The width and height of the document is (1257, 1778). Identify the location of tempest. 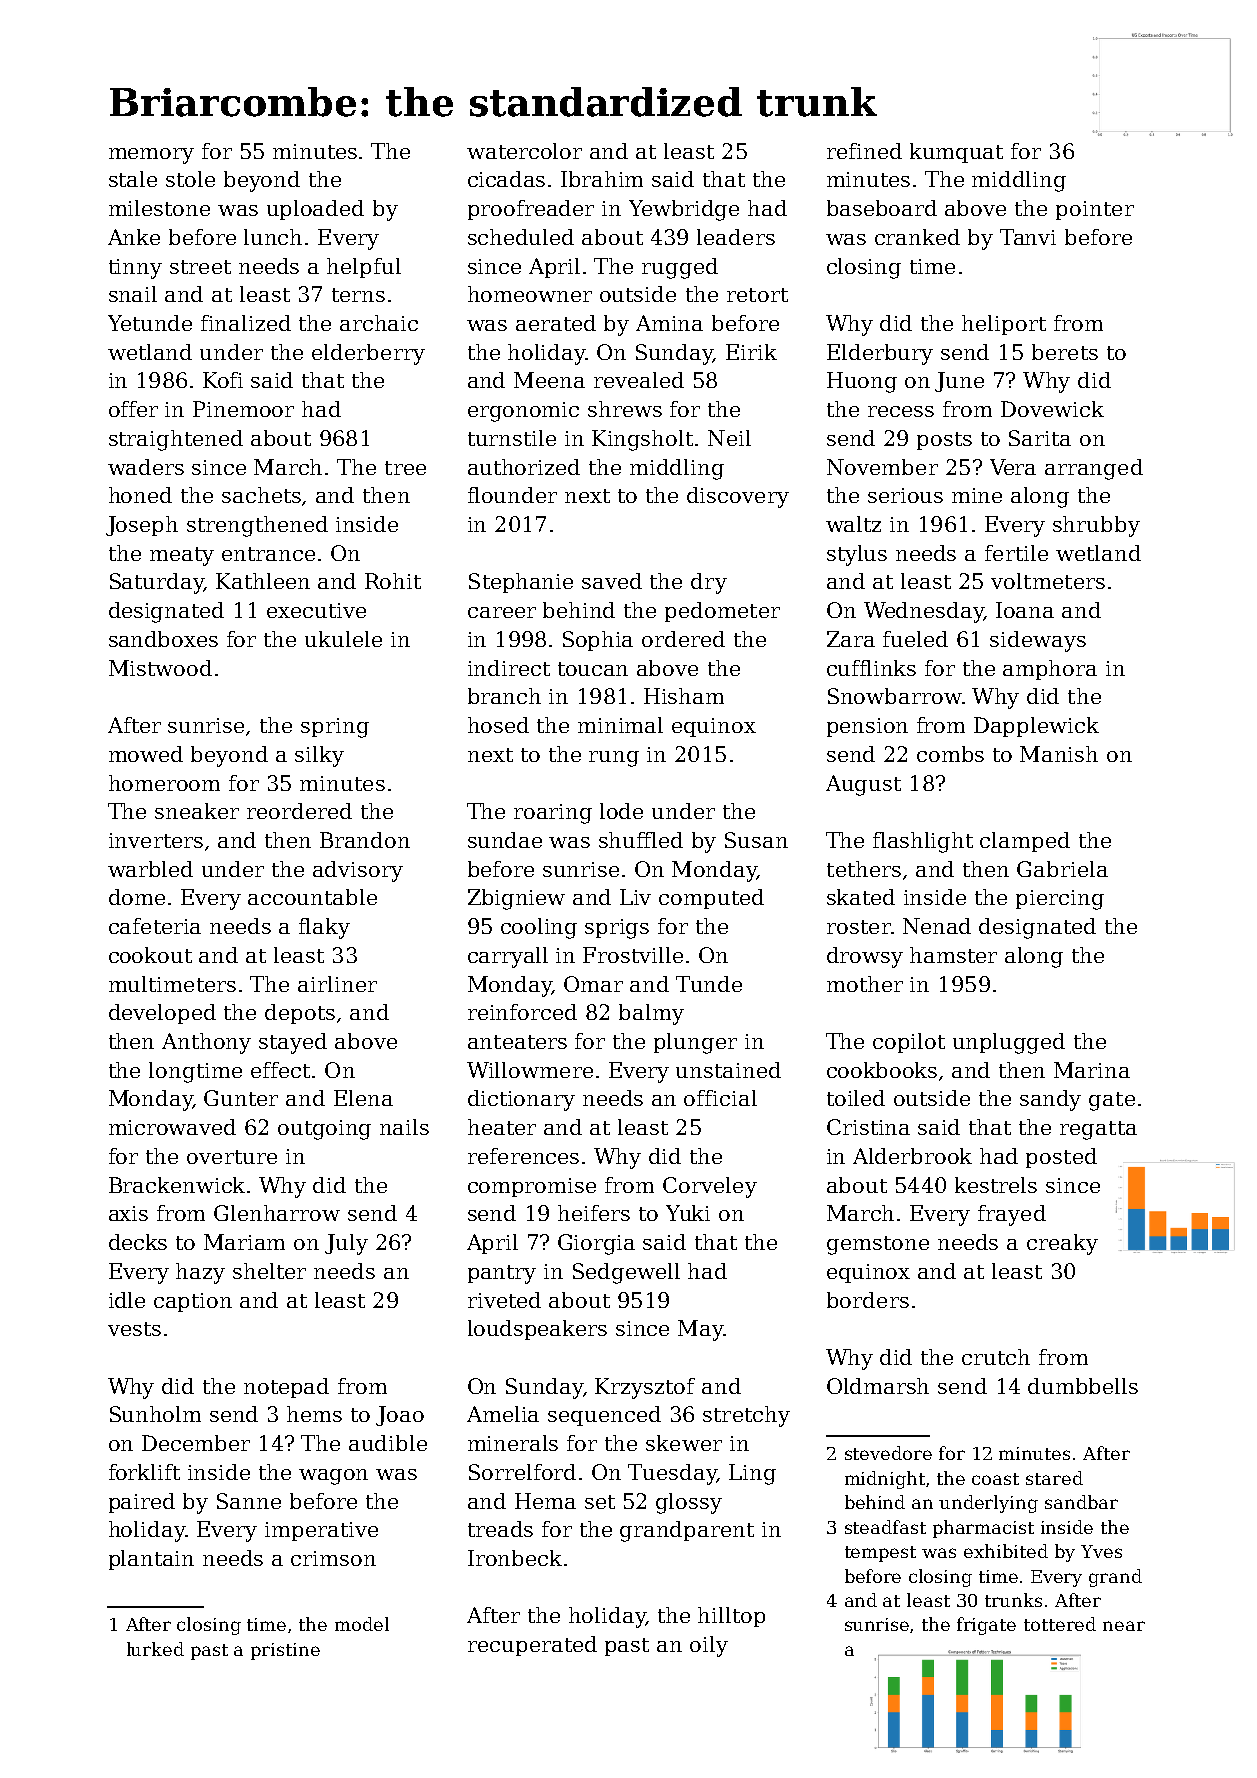
(880, 1554).
